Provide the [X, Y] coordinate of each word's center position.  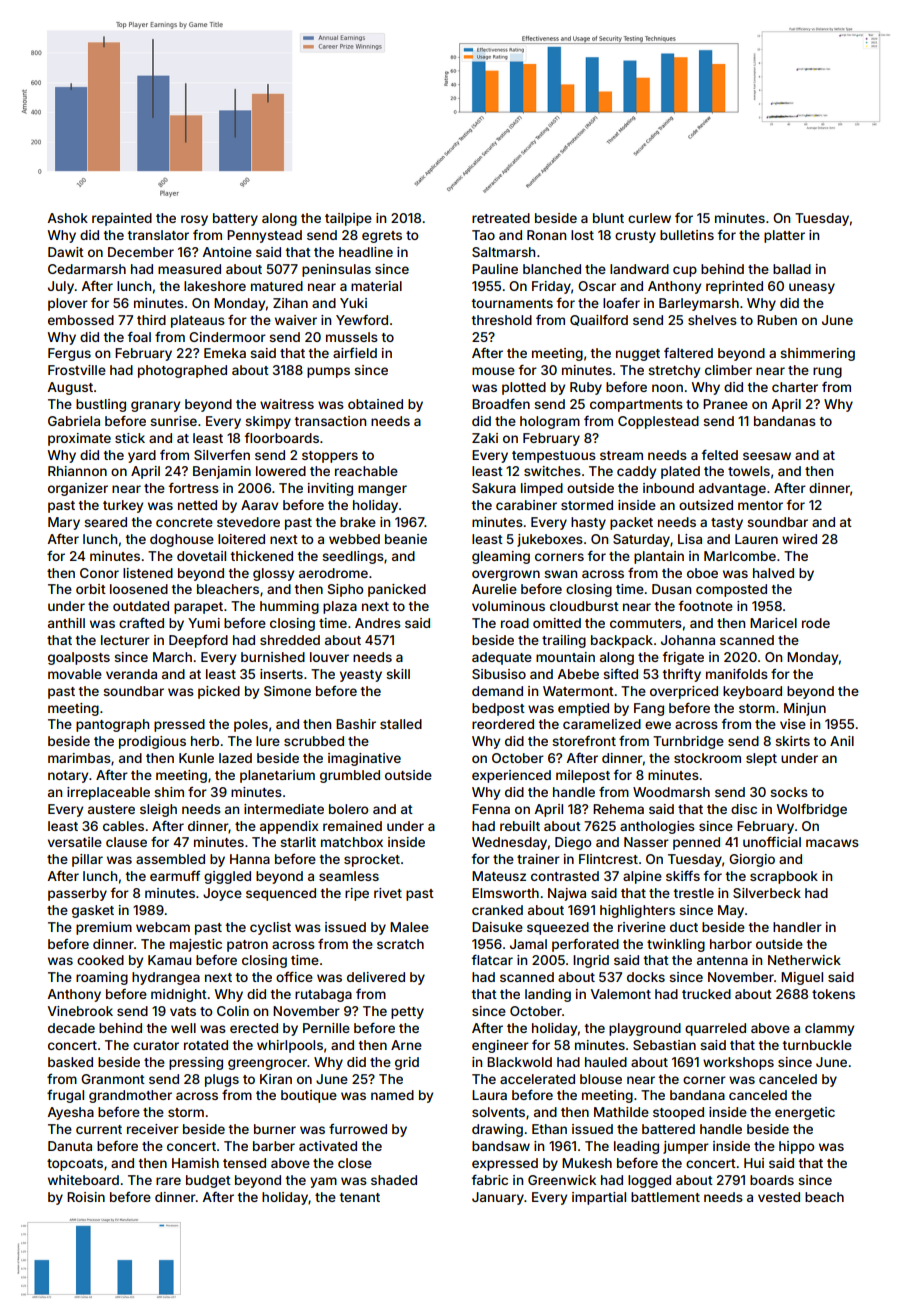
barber [274, 1146]
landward [639, 269]
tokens [833, 994]
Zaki [485, 438]
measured [189, 269]
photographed [182, 371]
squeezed [558, 928]
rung [827, 372]
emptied [583, 709]
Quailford [599, 320]
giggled [227, 877]
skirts [792, 741]
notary [68, 777]
